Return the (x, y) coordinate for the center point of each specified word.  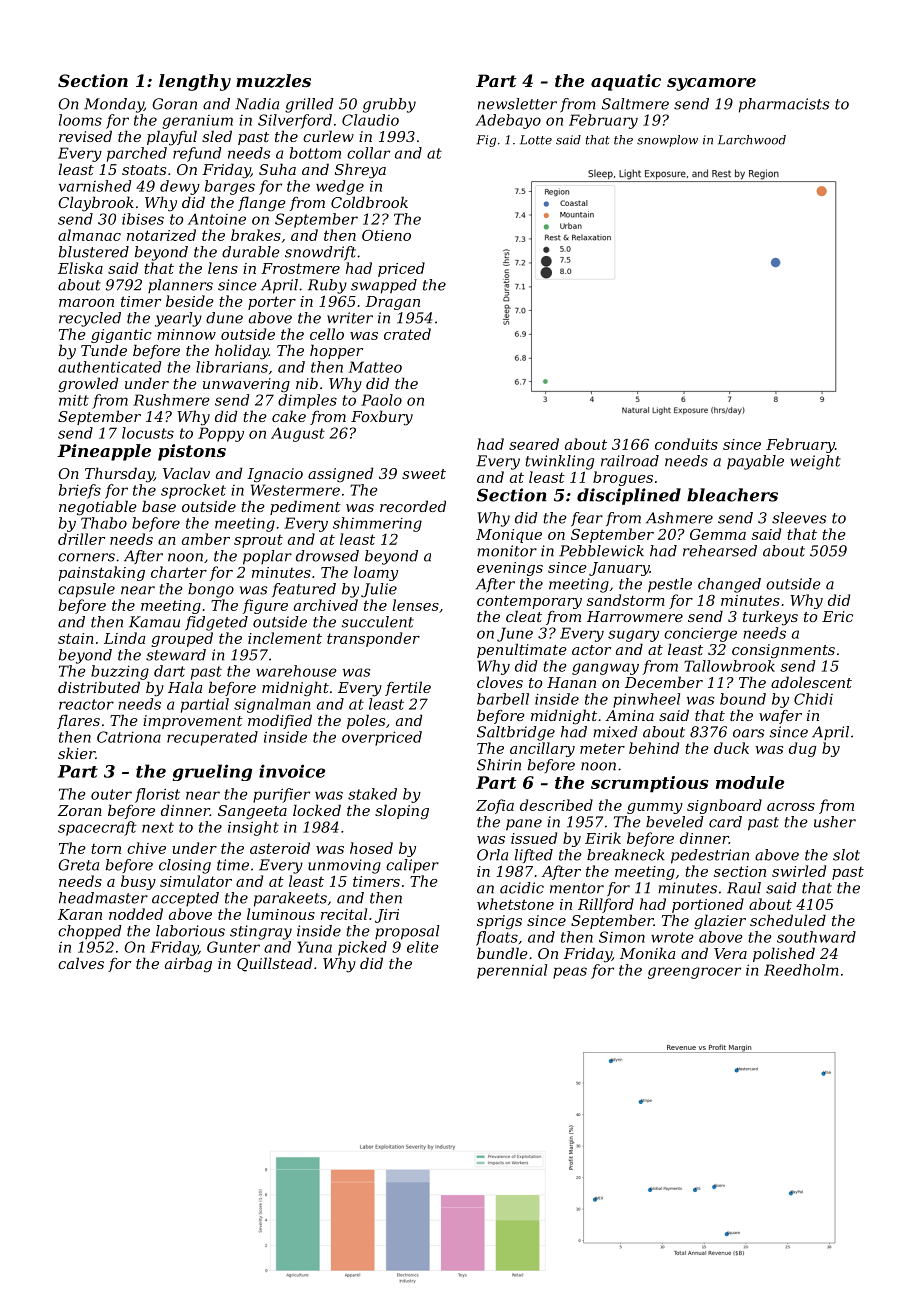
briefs (80, 491)
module (750, 782)
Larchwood (752, 140)
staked (372, 794)
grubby (389, 105)
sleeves (799, 518)
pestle (670, 585)
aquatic (626, 82)
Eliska (80, 268)
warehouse (296, 671)
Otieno (386, 235)
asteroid (280, 848)
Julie (379, 590)
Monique (509, 536)
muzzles (273, 81)
